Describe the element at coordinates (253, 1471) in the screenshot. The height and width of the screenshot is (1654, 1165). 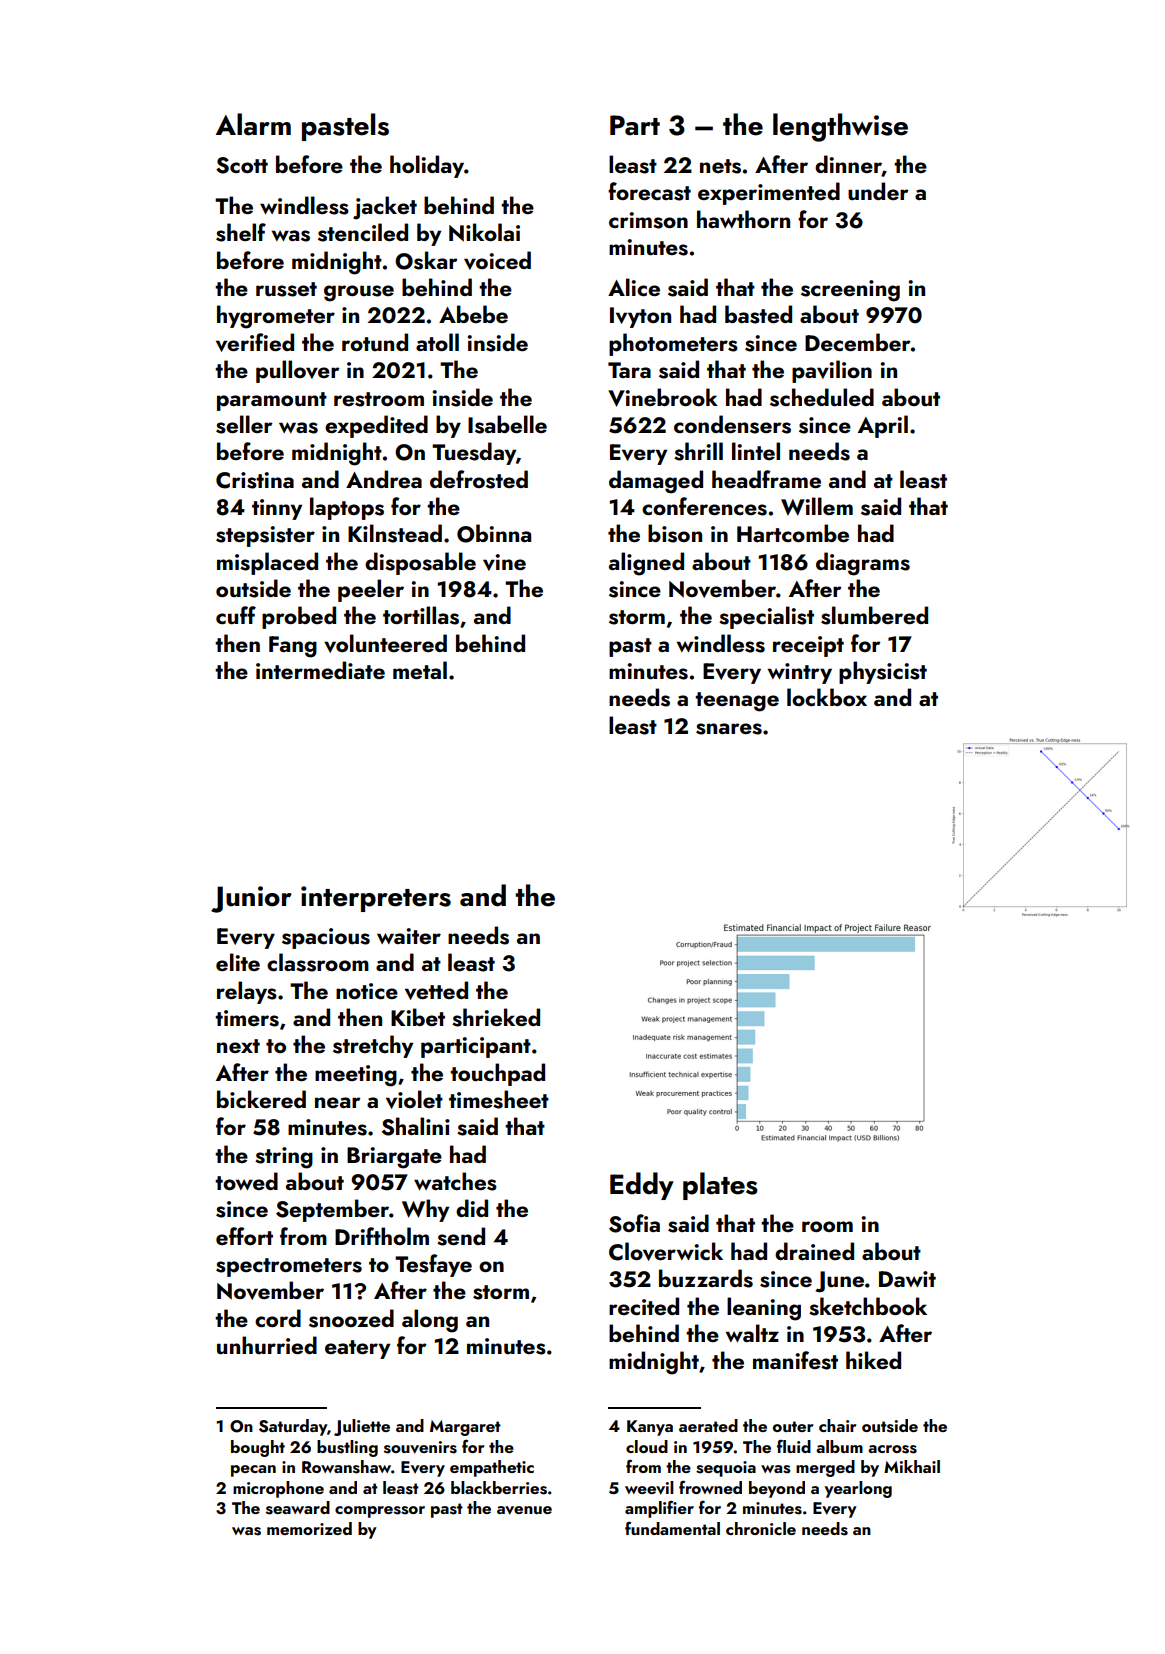
I see `pecan` at that location.
